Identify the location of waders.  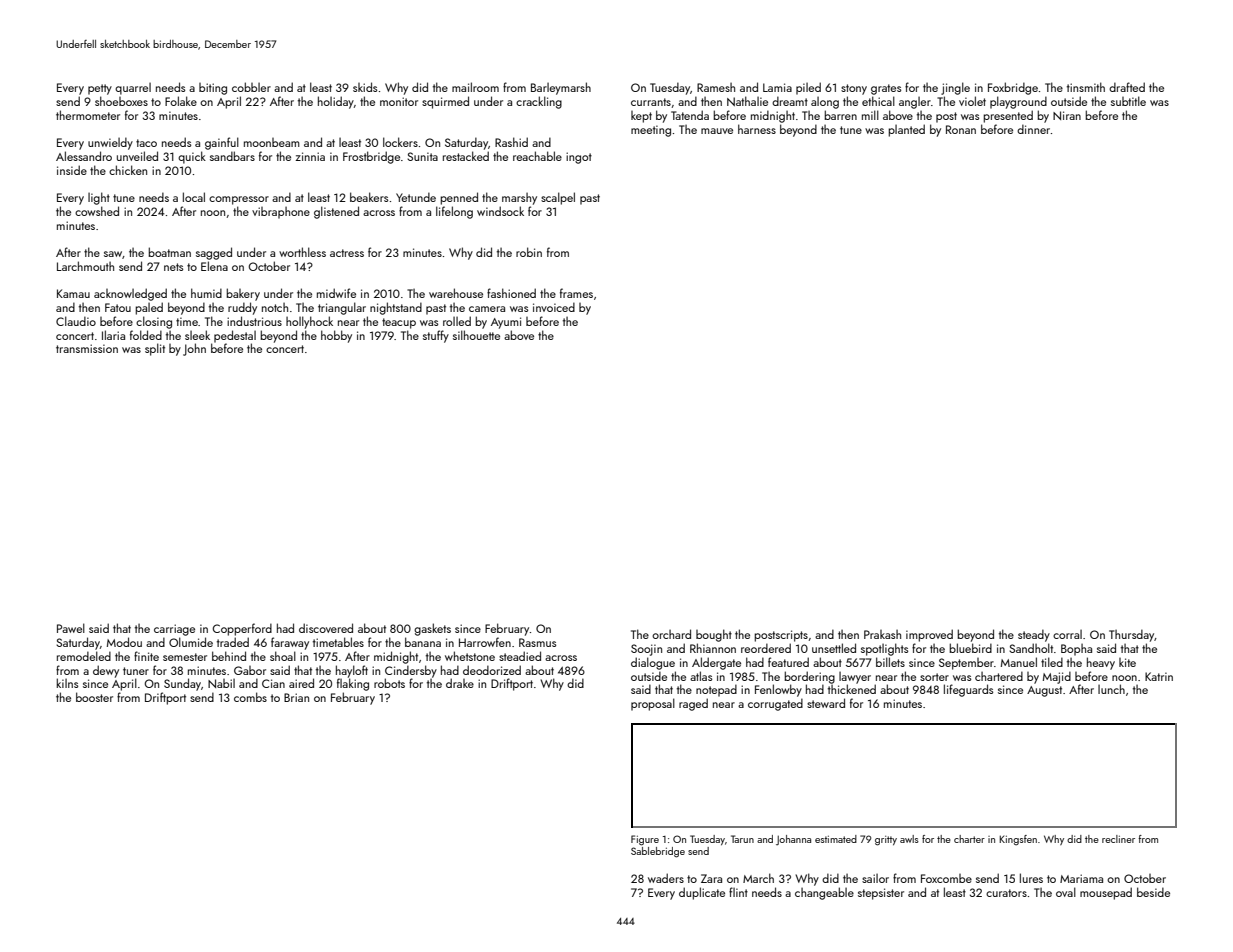
(666, 878).
